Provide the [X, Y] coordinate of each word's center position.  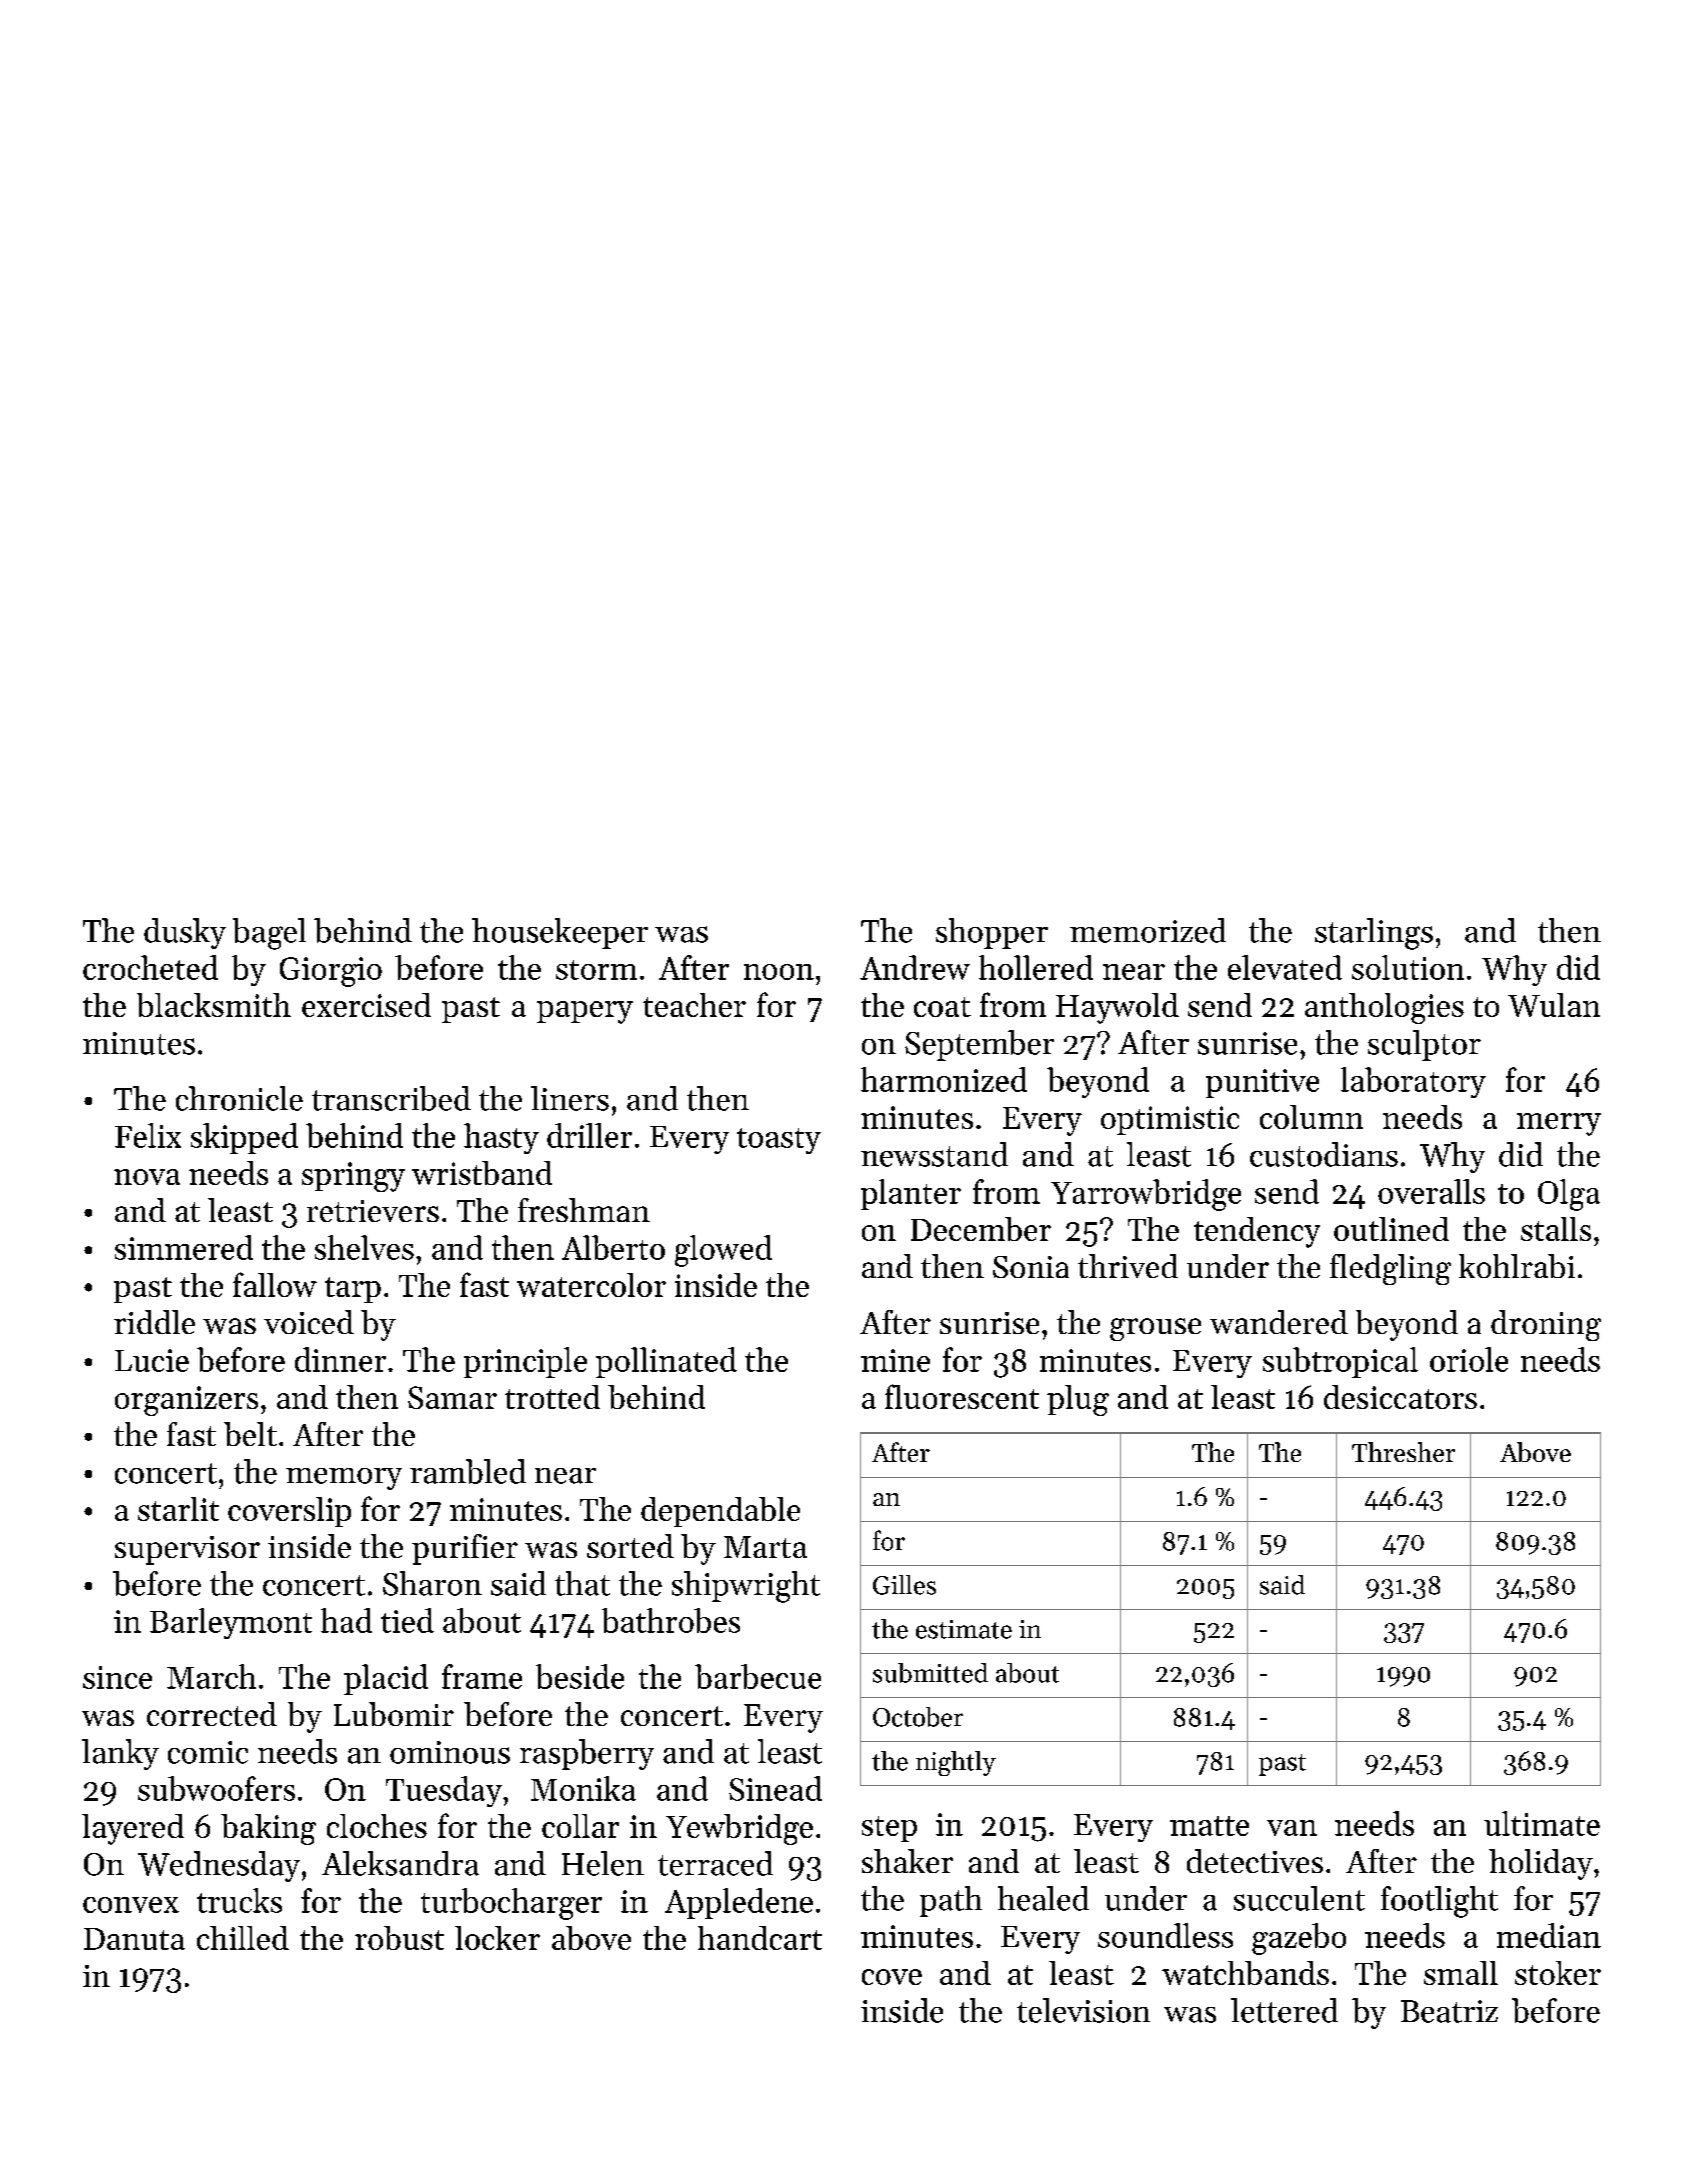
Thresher [1403, 1452]
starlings [1374, 934]
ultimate [1542, 1823]
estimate [964, 1629]
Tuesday [444, 1791]
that [582, 1583]
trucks [239, 1900]
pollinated [666, 1362]
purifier [465, 1549]
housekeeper [560, 933]
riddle [154, 1322]
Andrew [915, 967]
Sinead [775, 1788]
